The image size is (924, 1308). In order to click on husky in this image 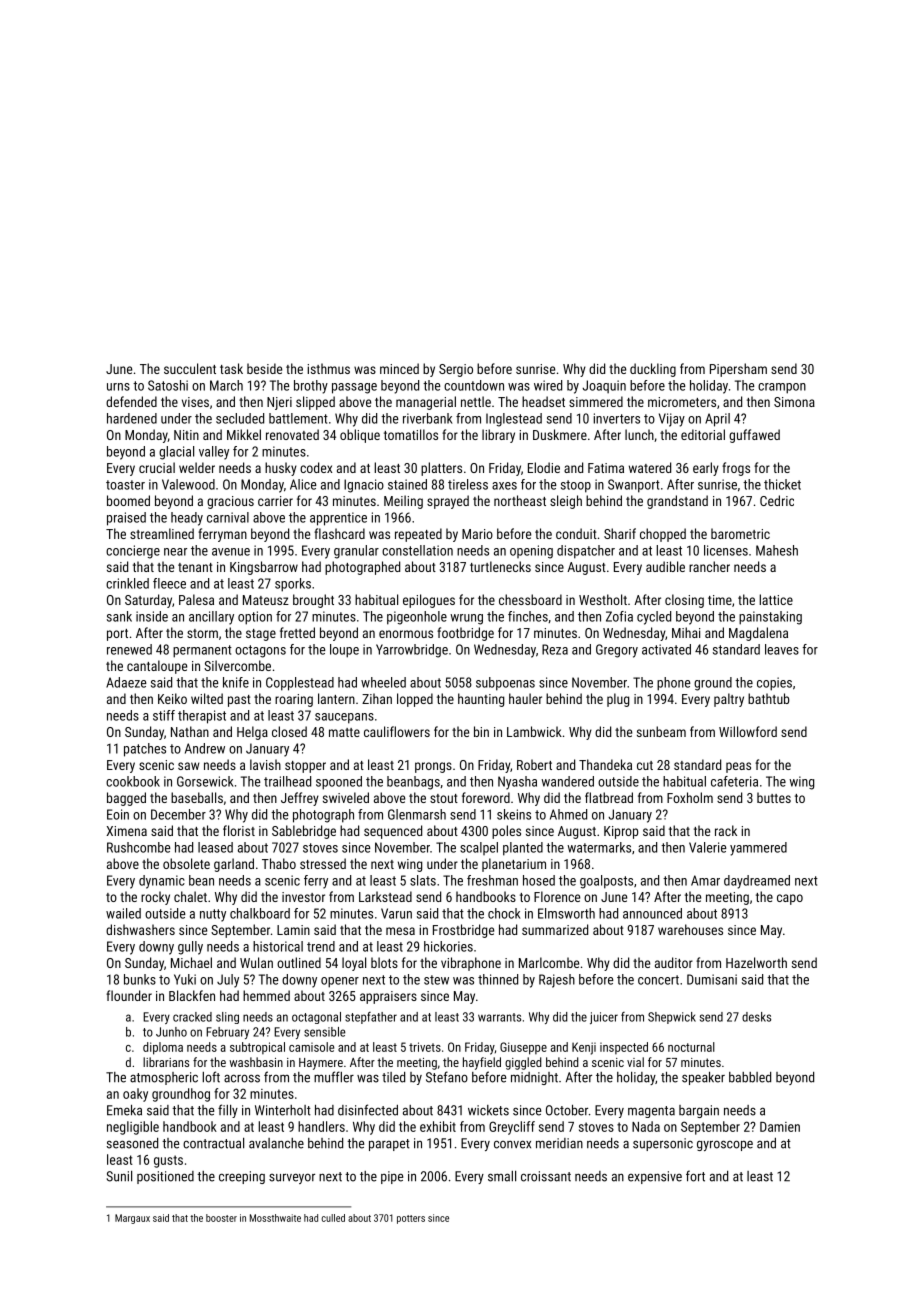, I will do `click(281, 469)`.
